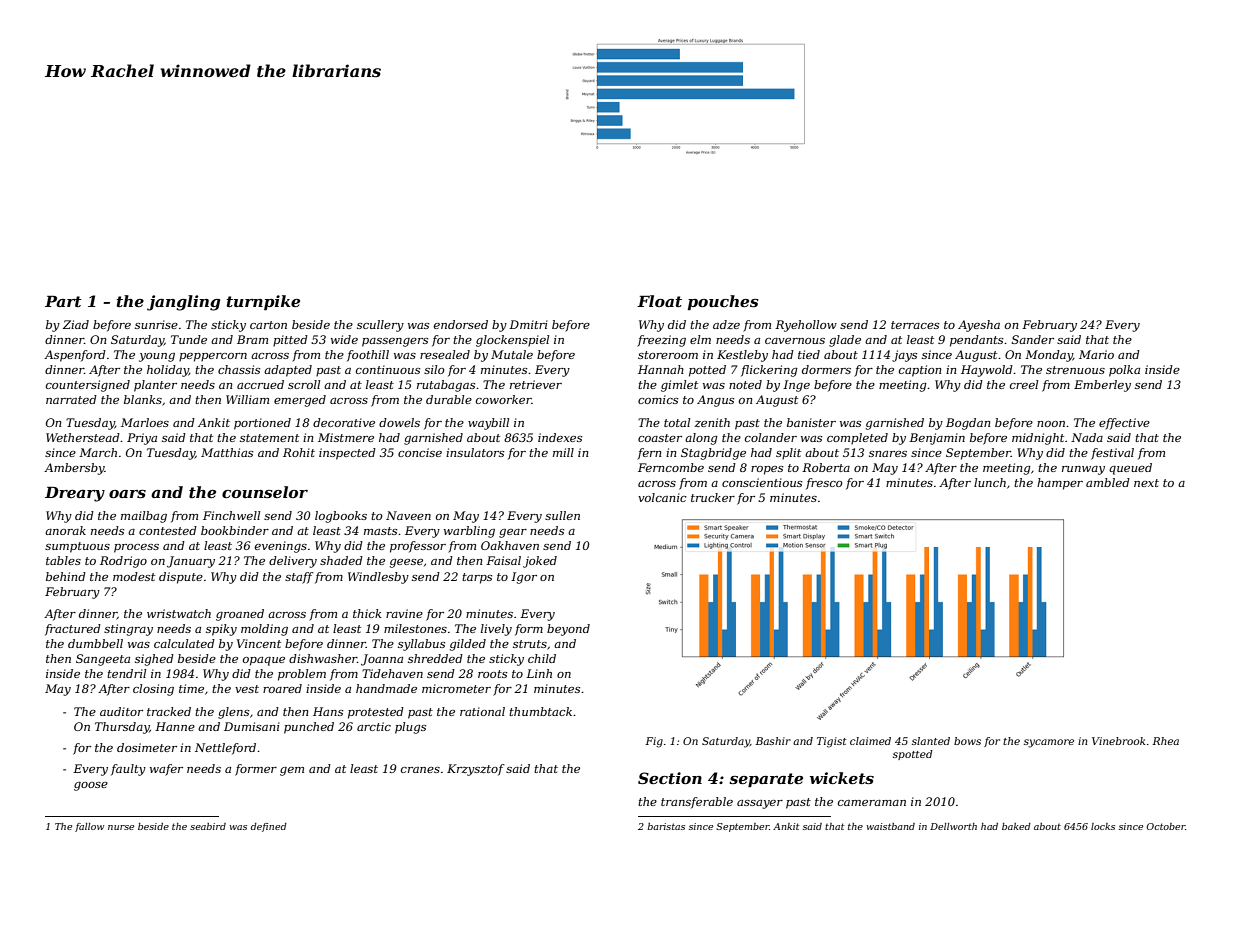  Describe the element at coordinates (1060, 484) in the screenshot. I see `hamper` at that location.
